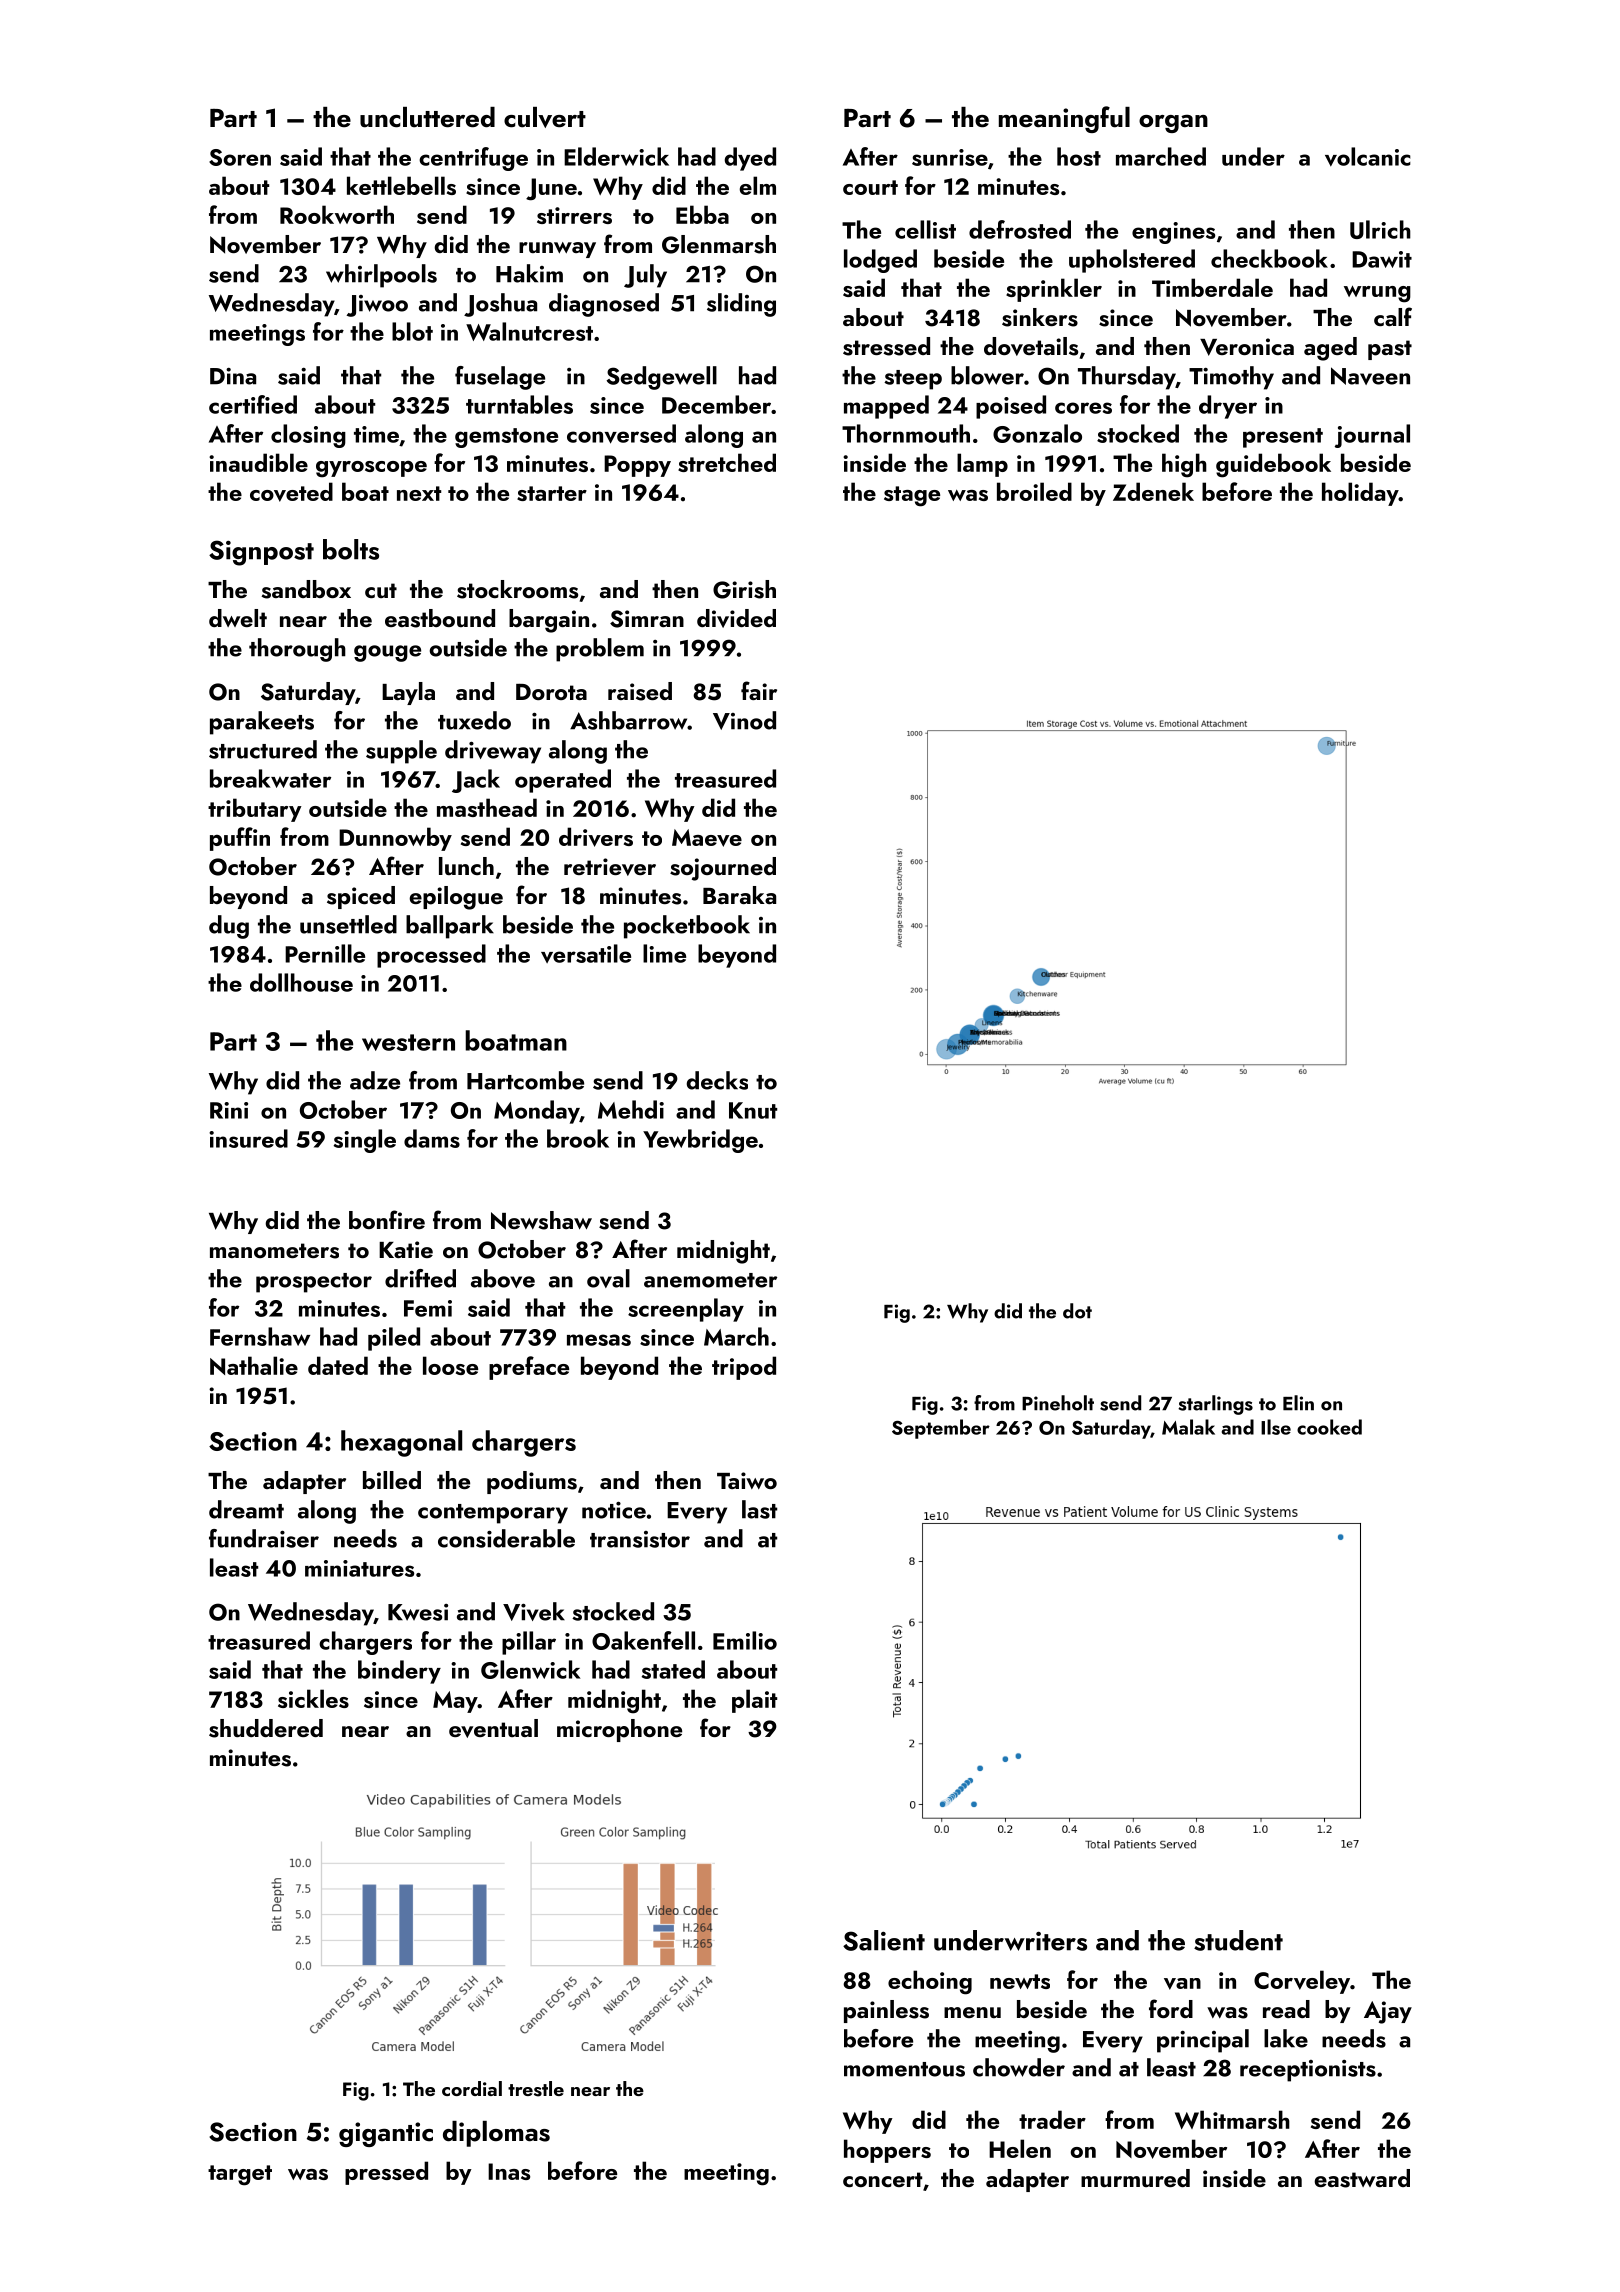  What do you see at coordinates (1329, 1427) in the screenshot?
I see `cooked` at bounding box center [1329, 1427].
